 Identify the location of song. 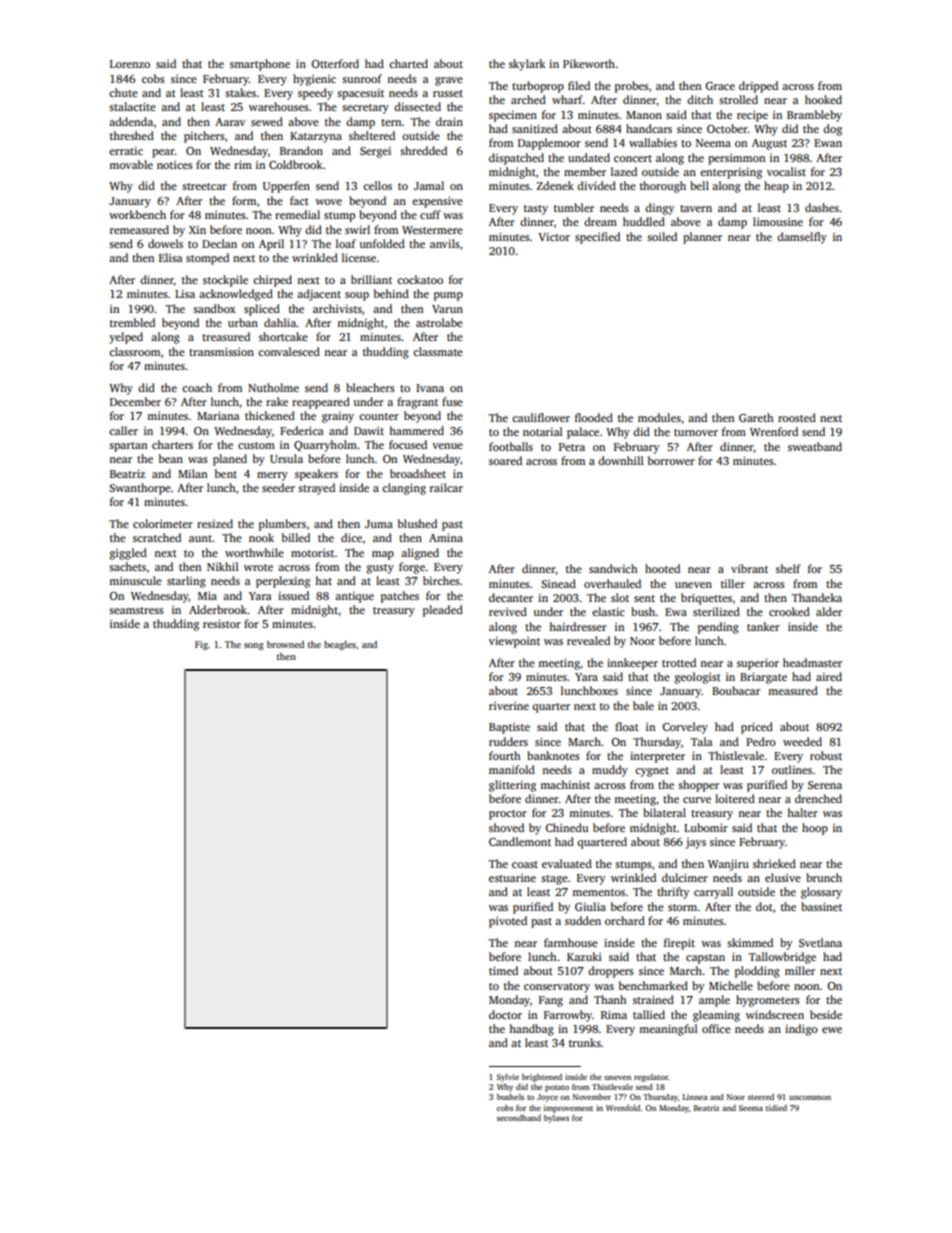
(254, 646).
